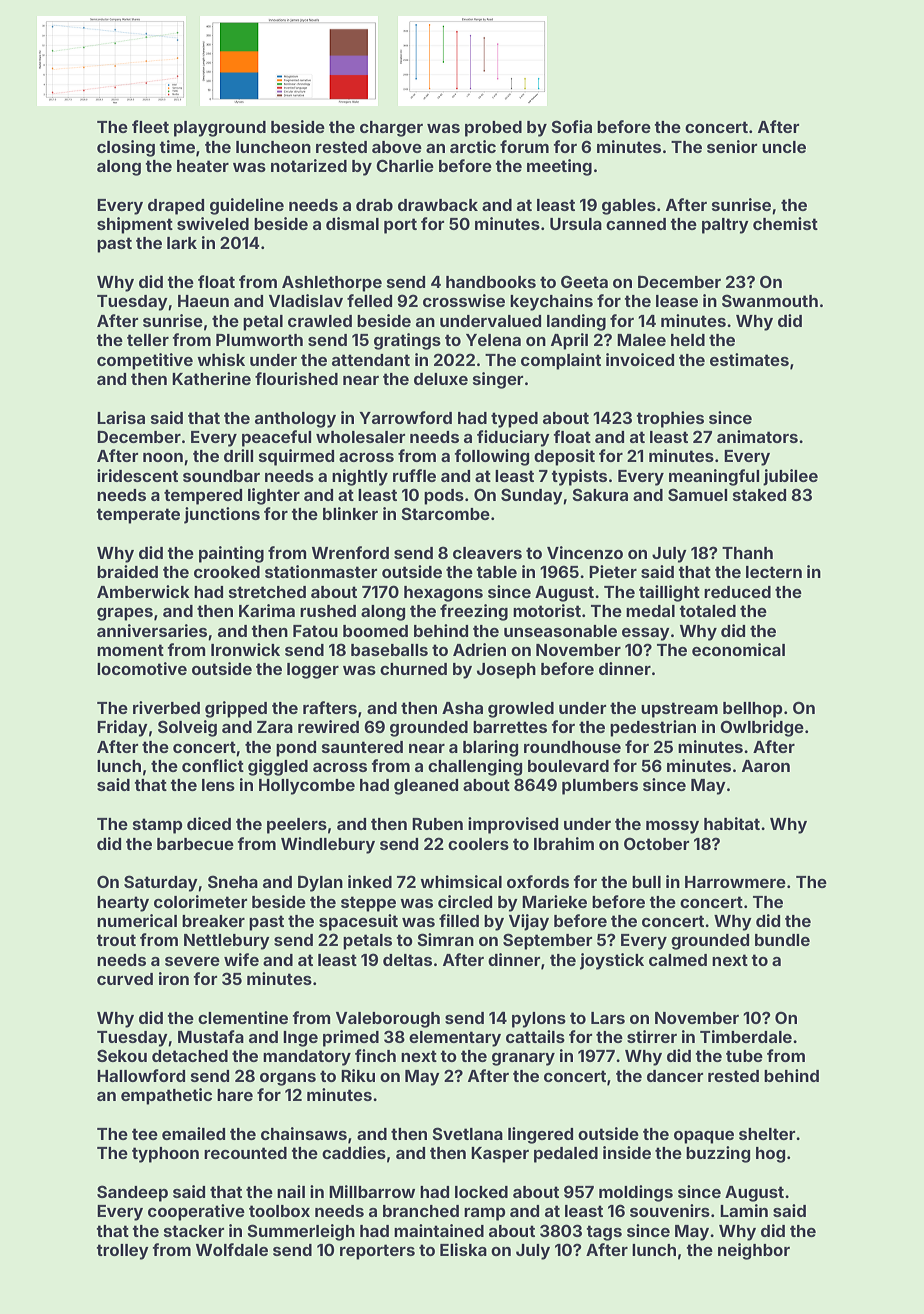 The width and height of the page is (924, 1314). I want to click on stamp, so click(158, 826).
